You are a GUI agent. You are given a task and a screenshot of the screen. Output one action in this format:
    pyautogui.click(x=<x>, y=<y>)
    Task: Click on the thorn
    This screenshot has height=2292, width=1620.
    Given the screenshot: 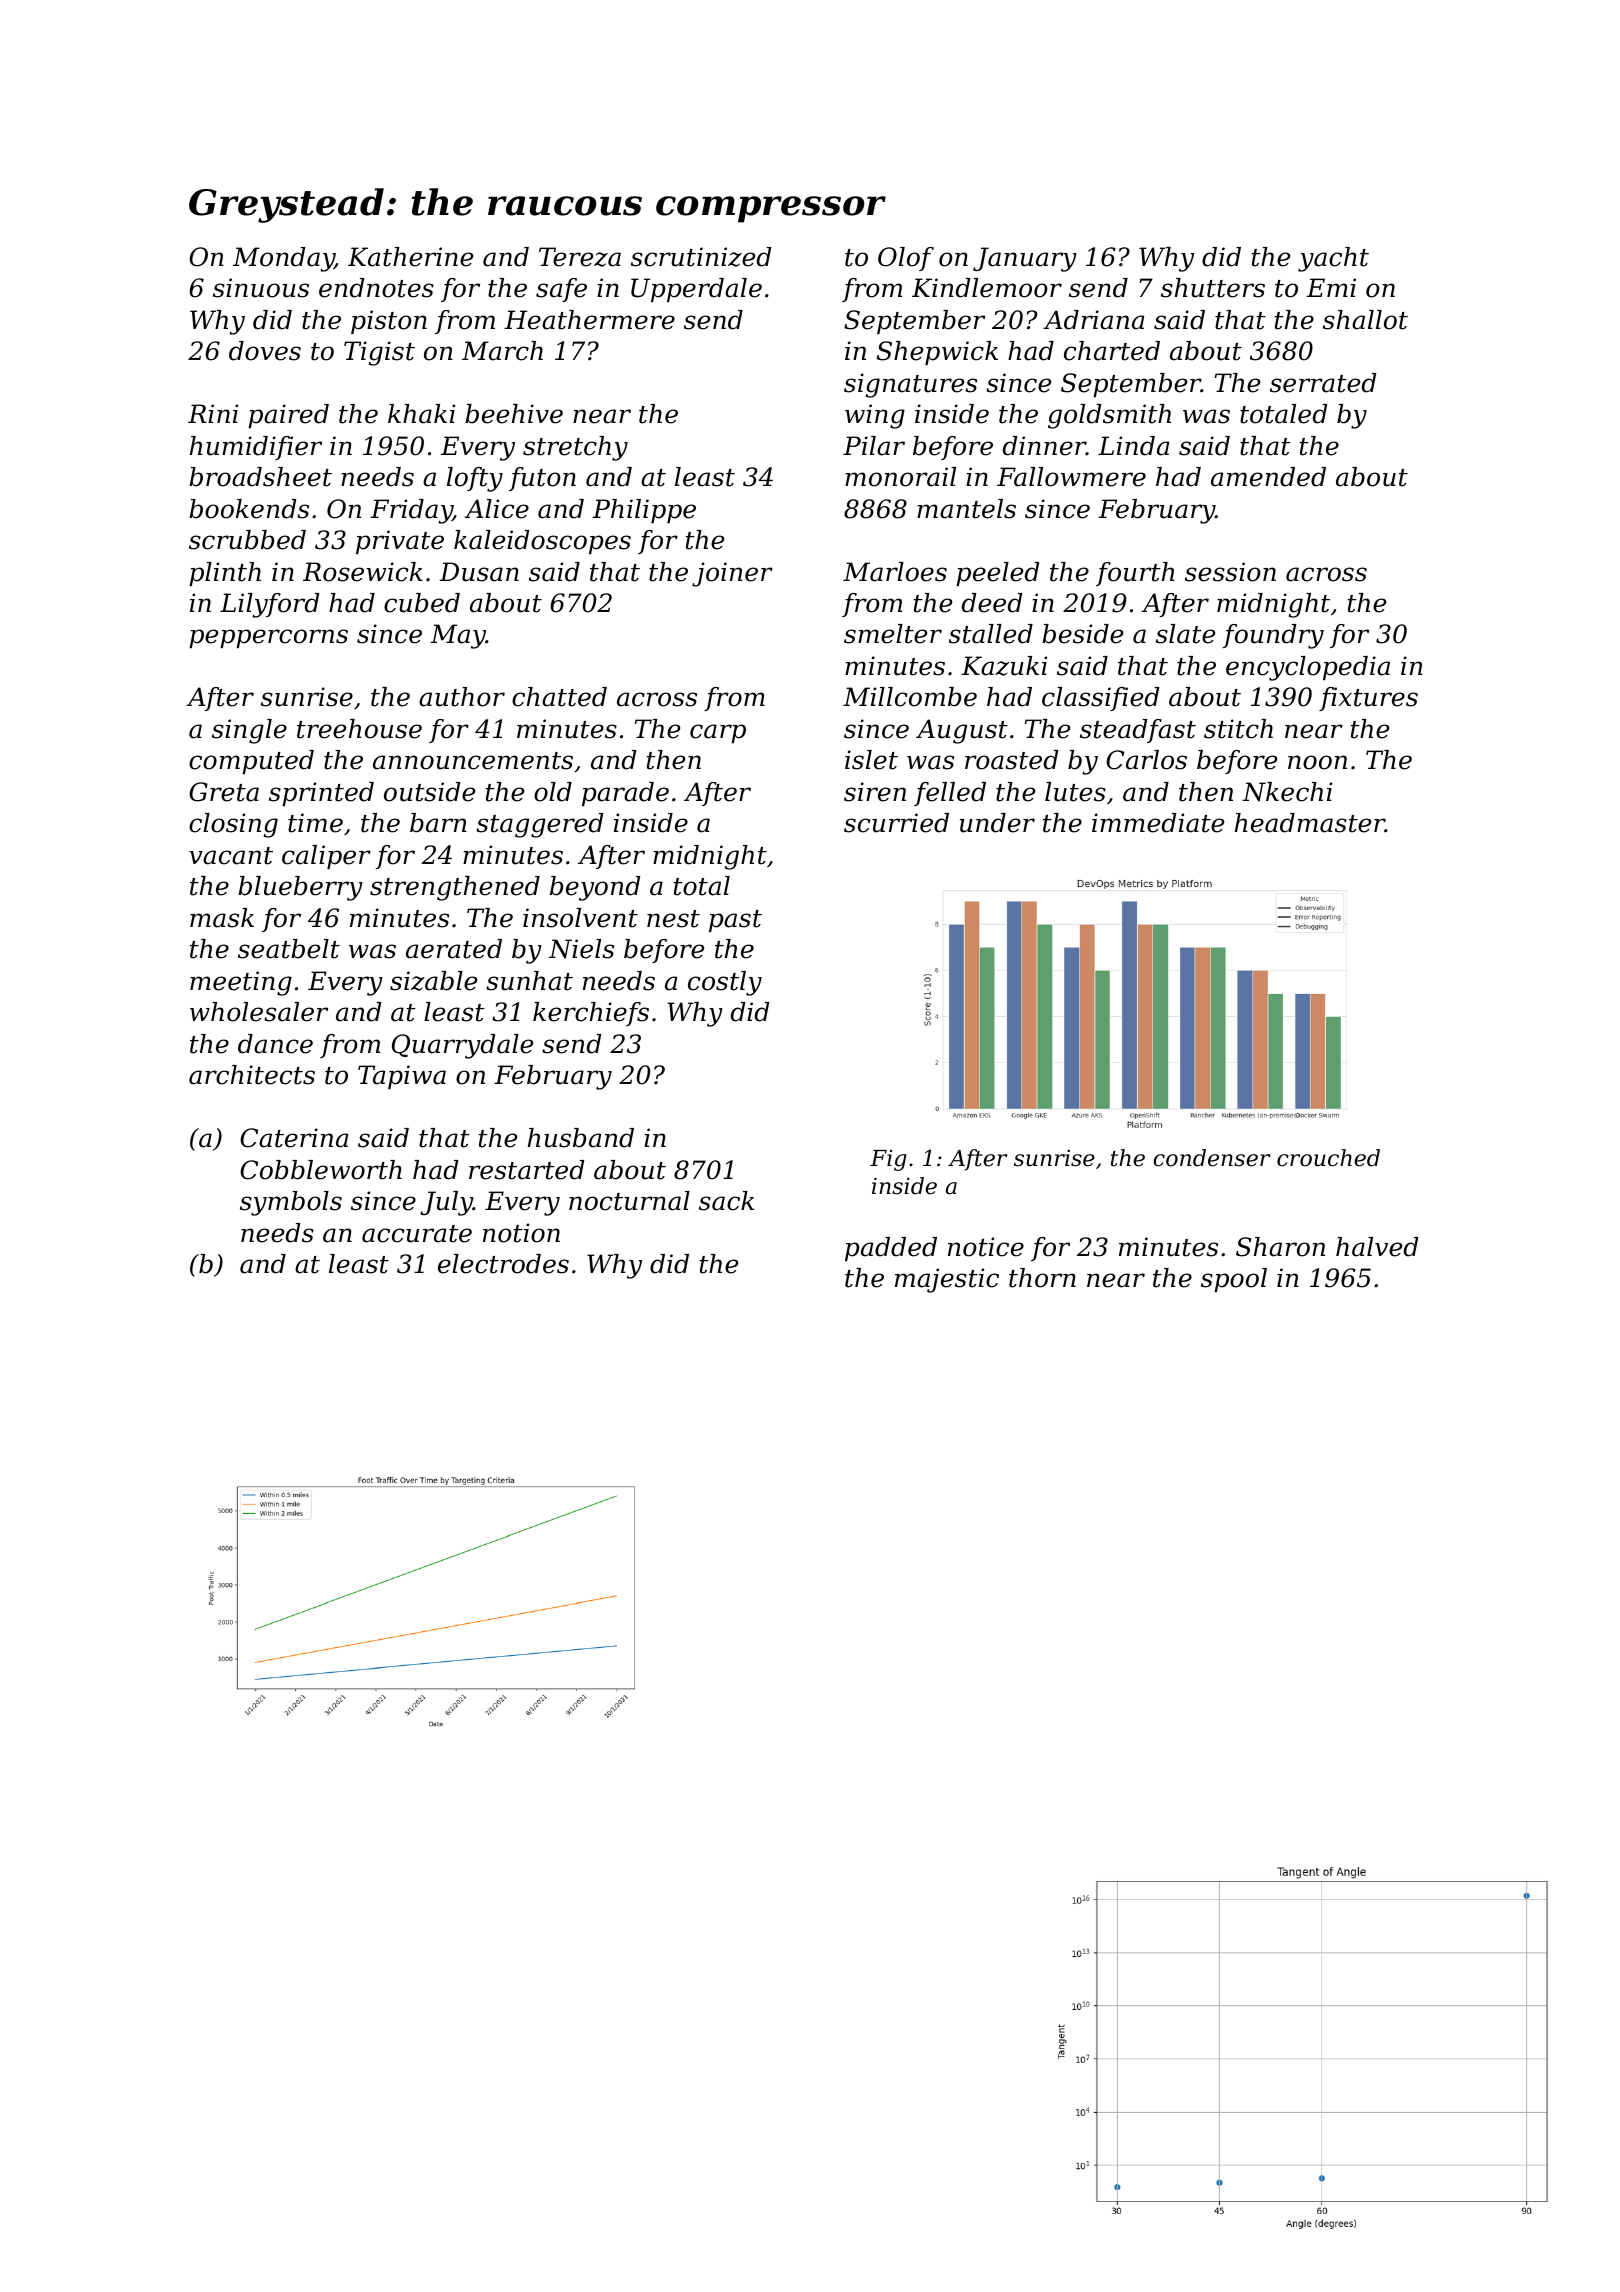 What is the action you would take?
    pyautogui.click(x=1042, y=1278)
